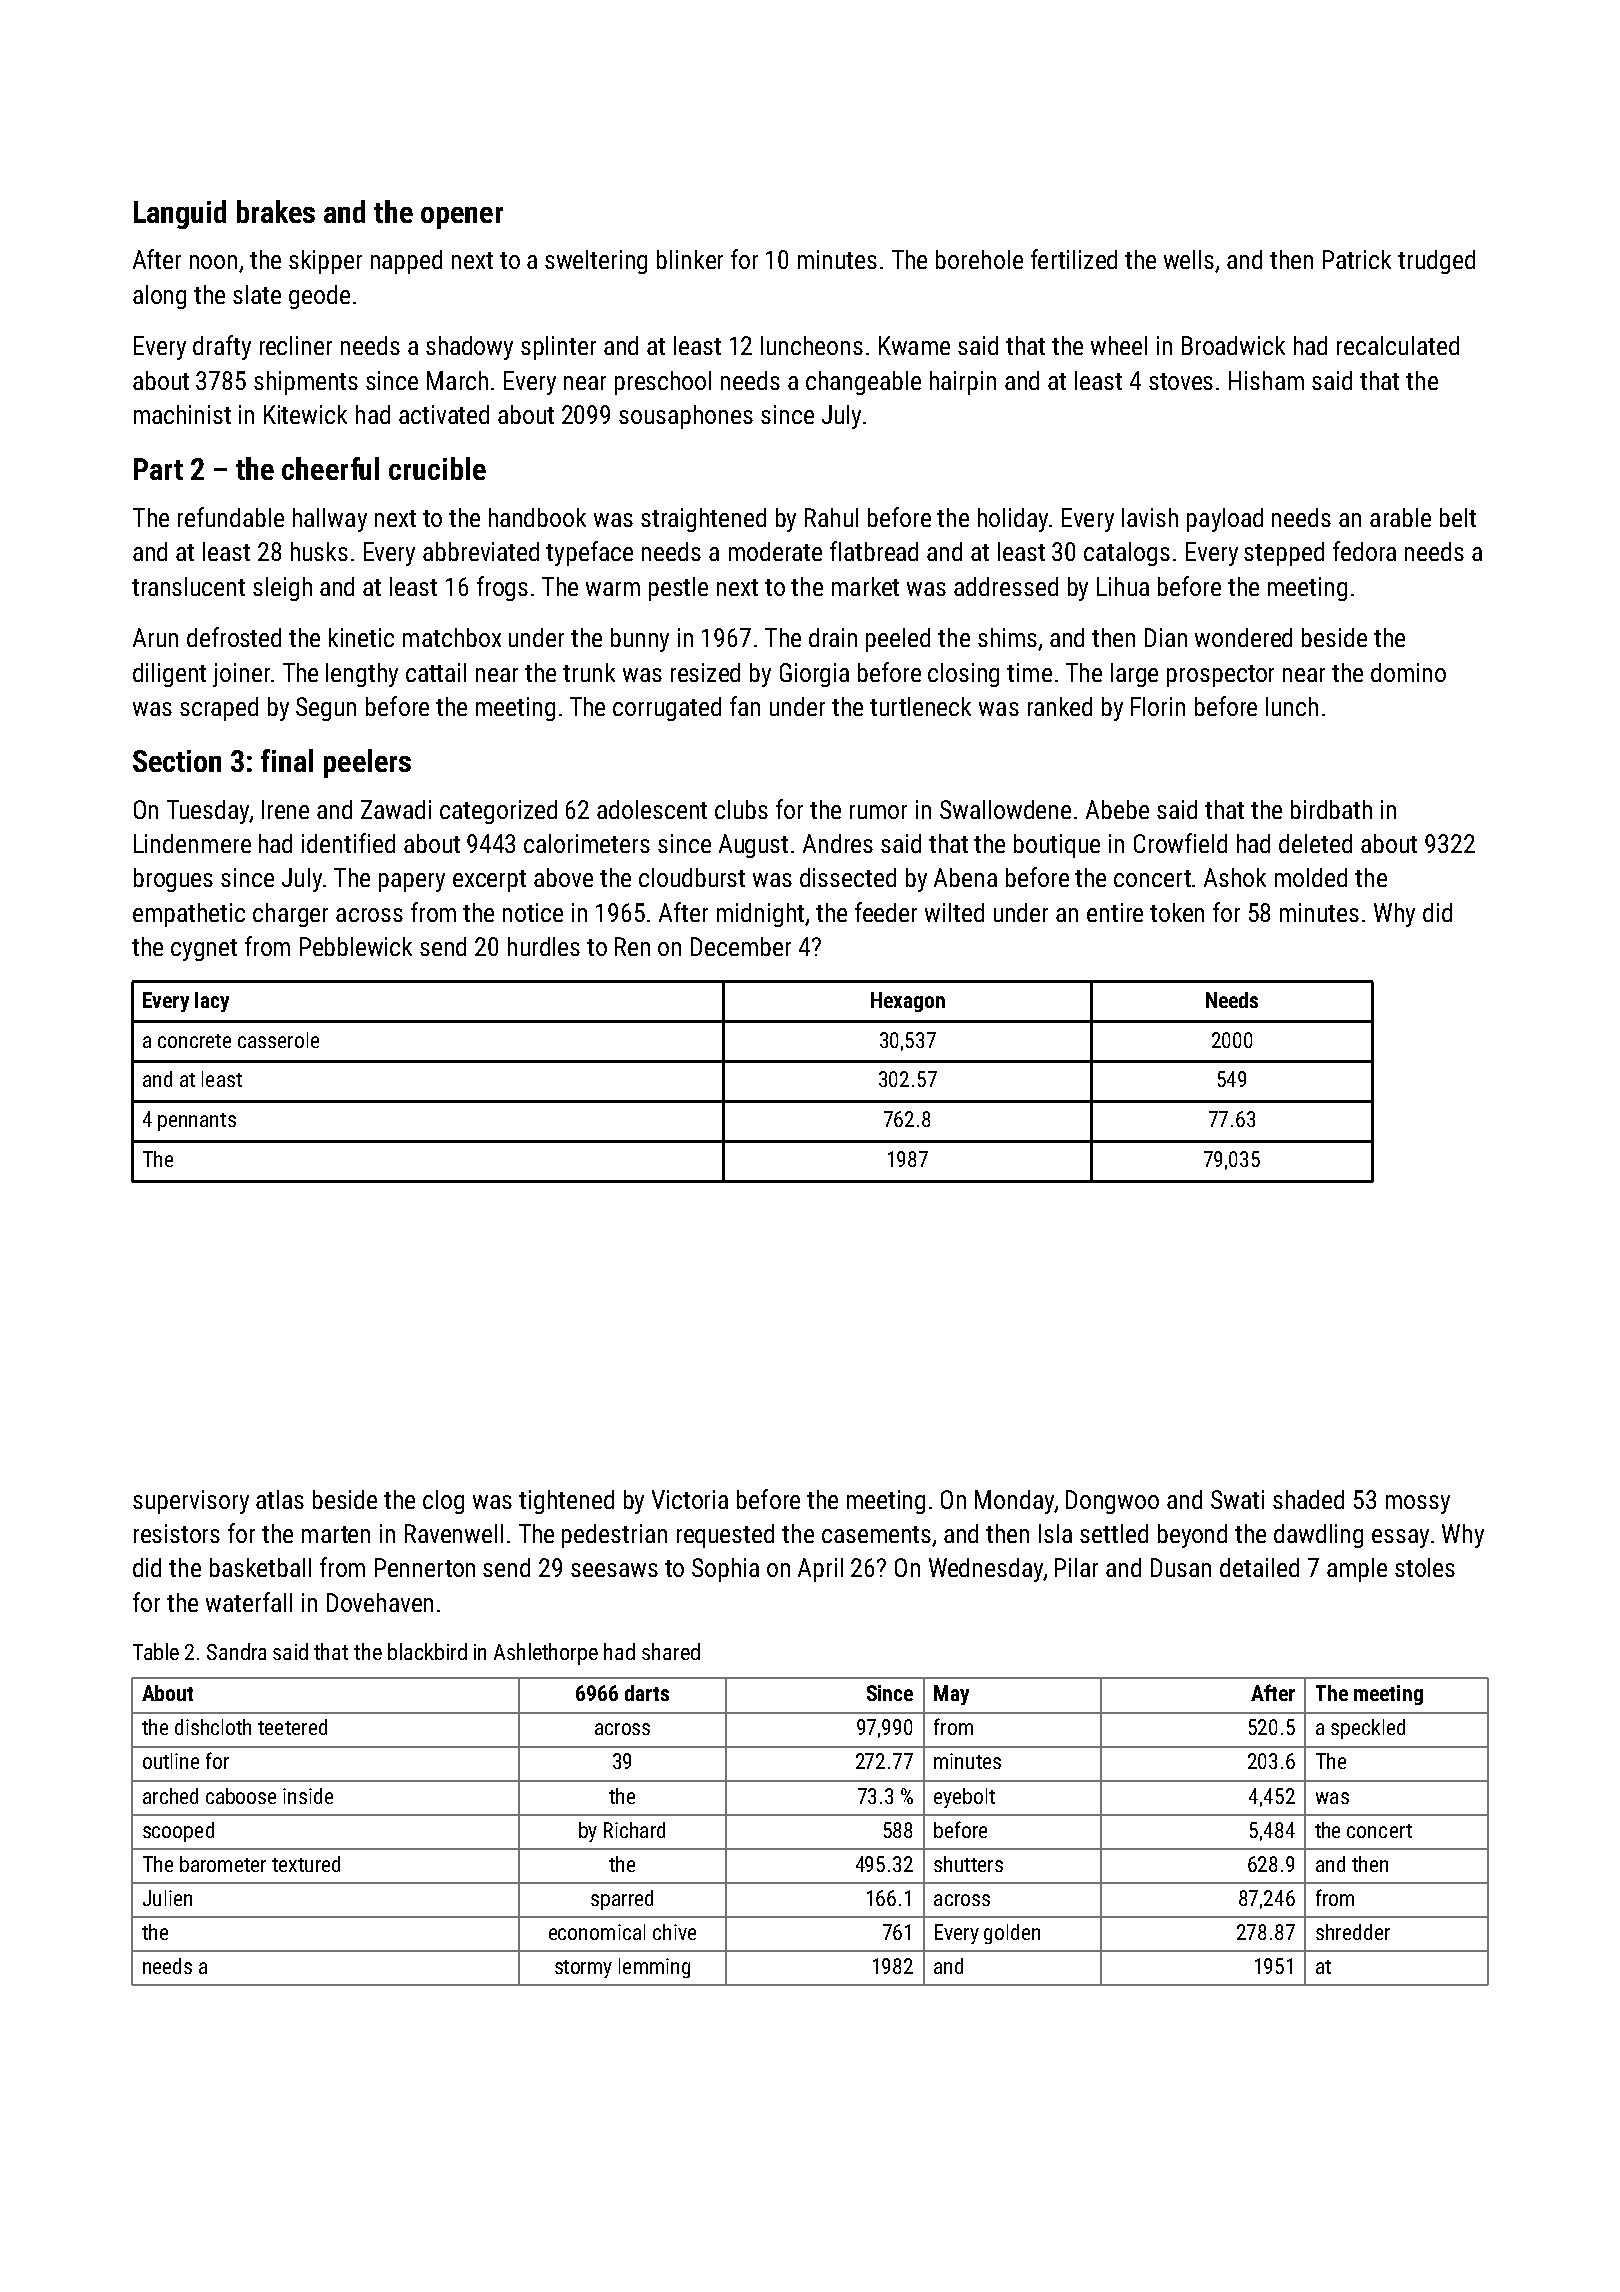  I want to click on wells, so click(1190, 261).
